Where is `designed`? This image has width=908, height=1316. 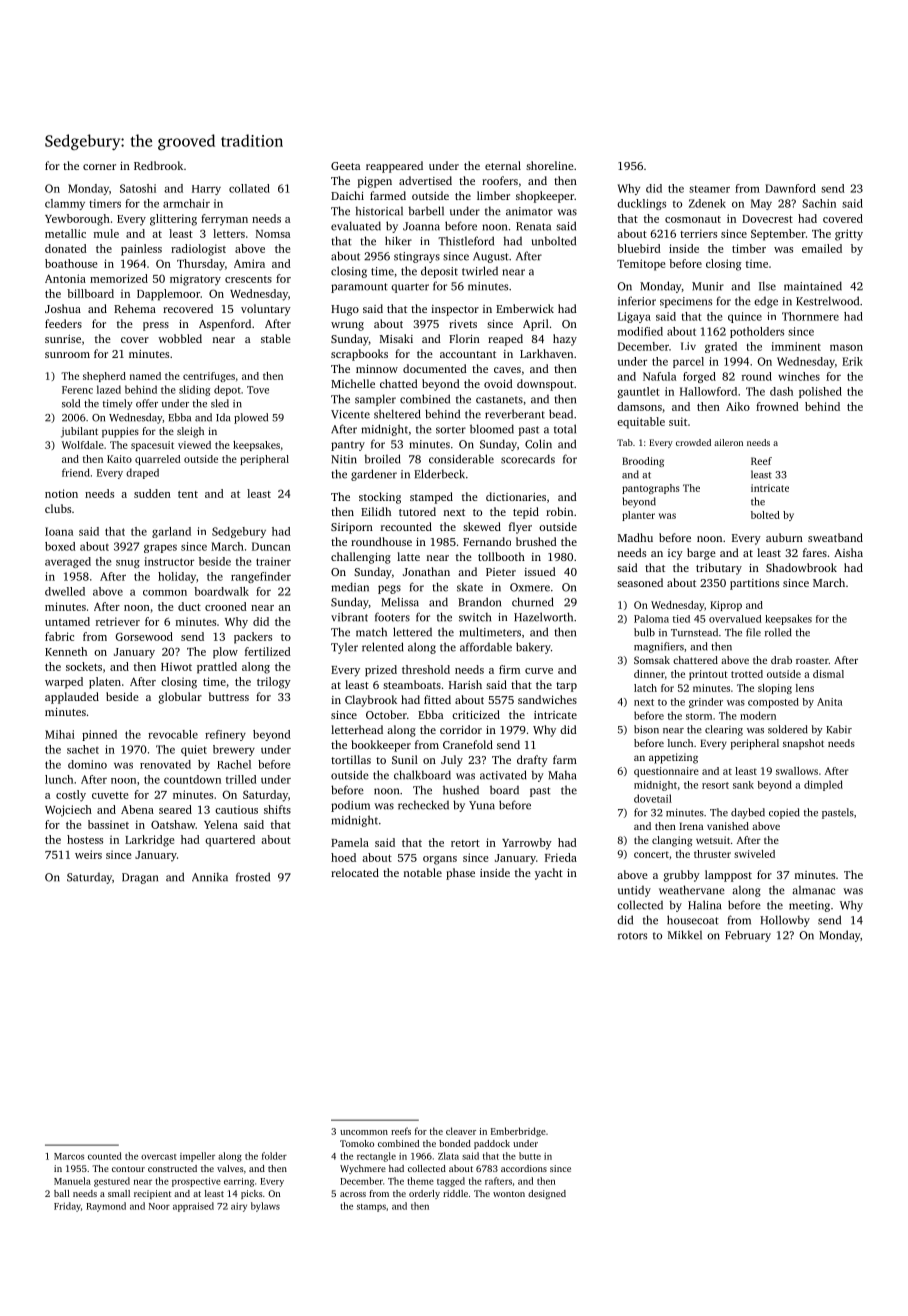
designed is located at coordinates (547, 1194).
